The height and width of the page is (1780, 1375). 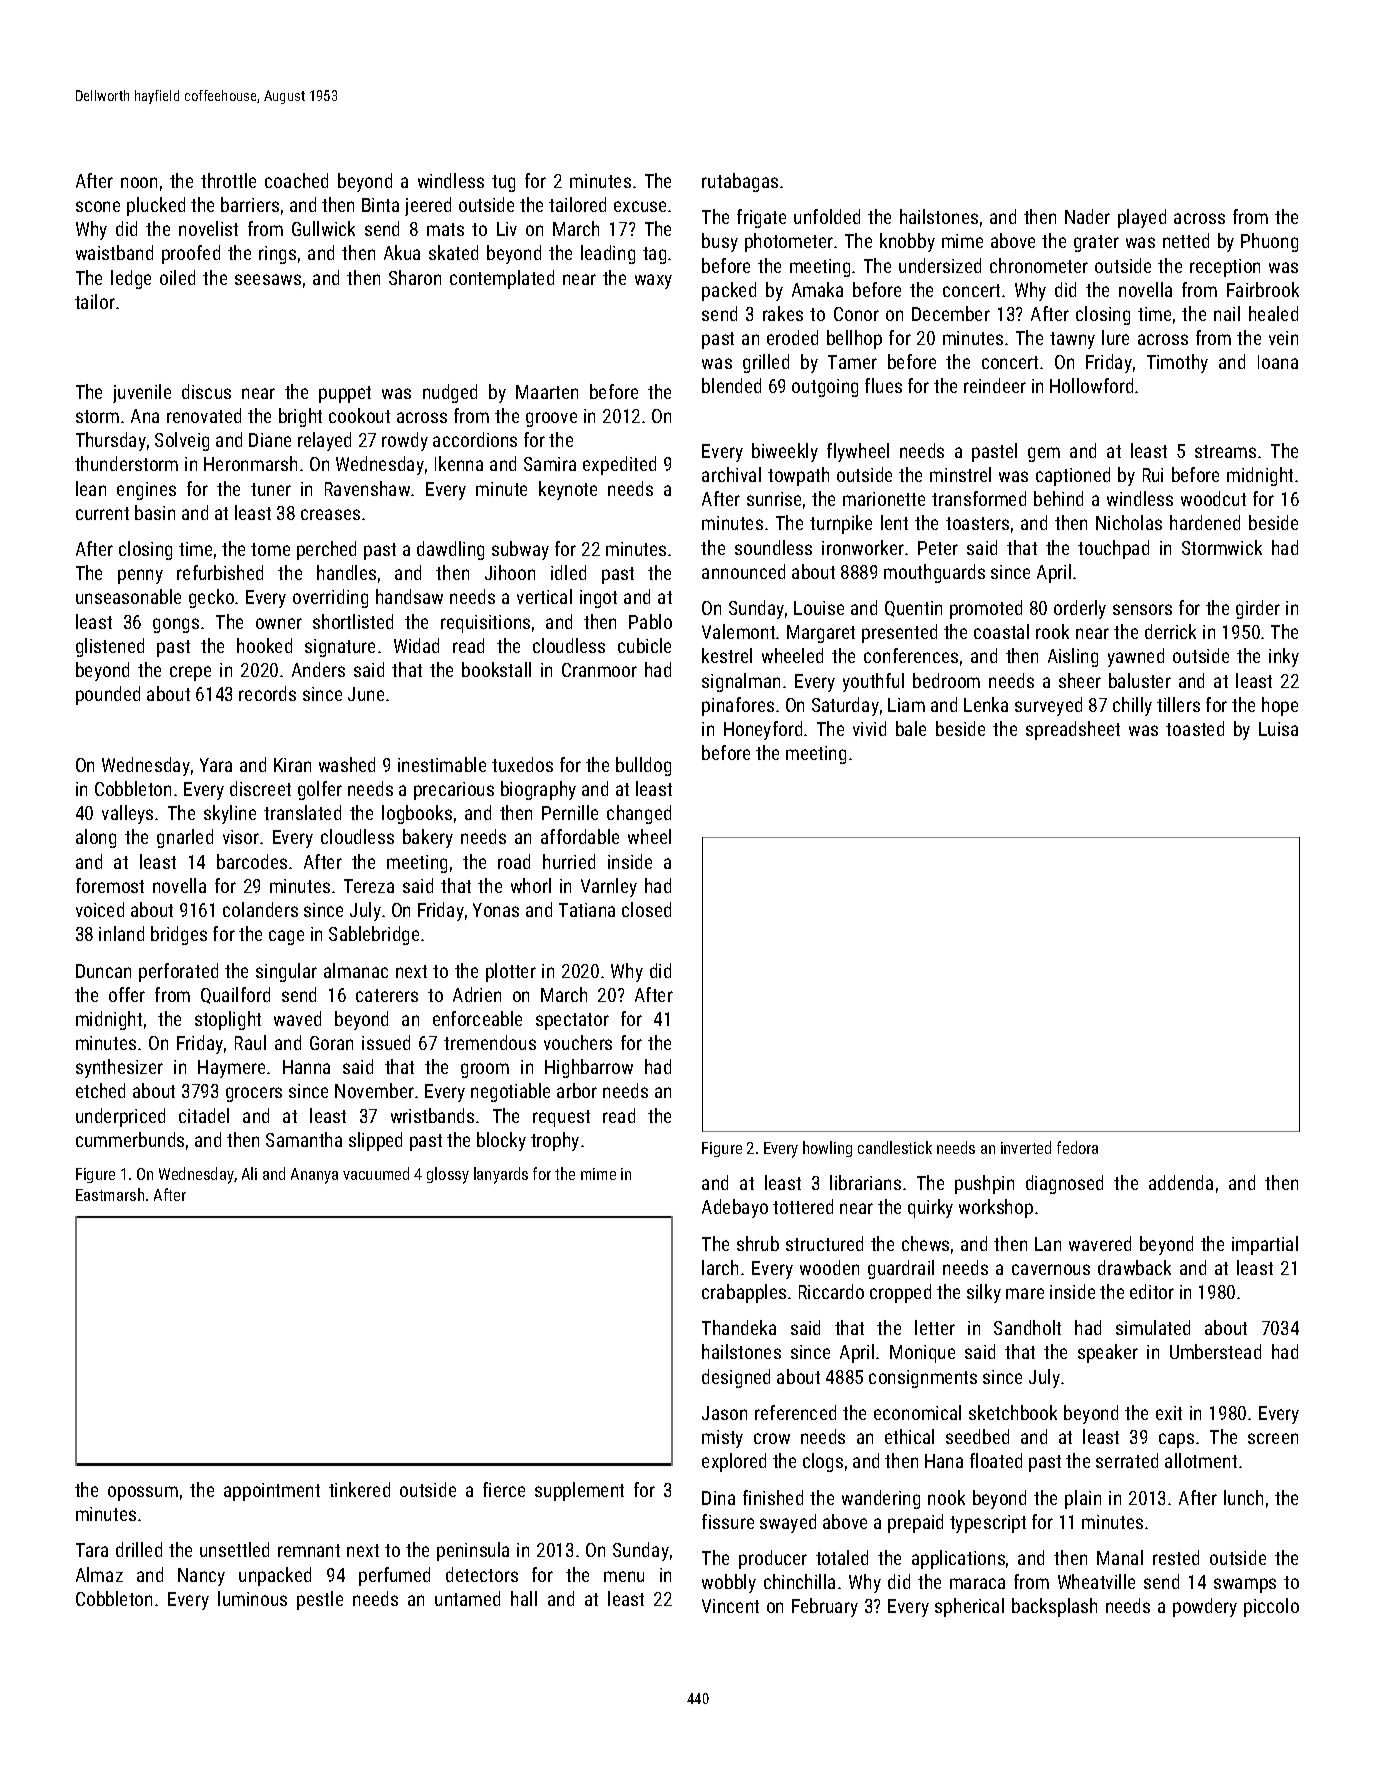 What do you see at coordinates (740, 182) in the page?
I see `rutabagas` at bounding box center [740, 182].
